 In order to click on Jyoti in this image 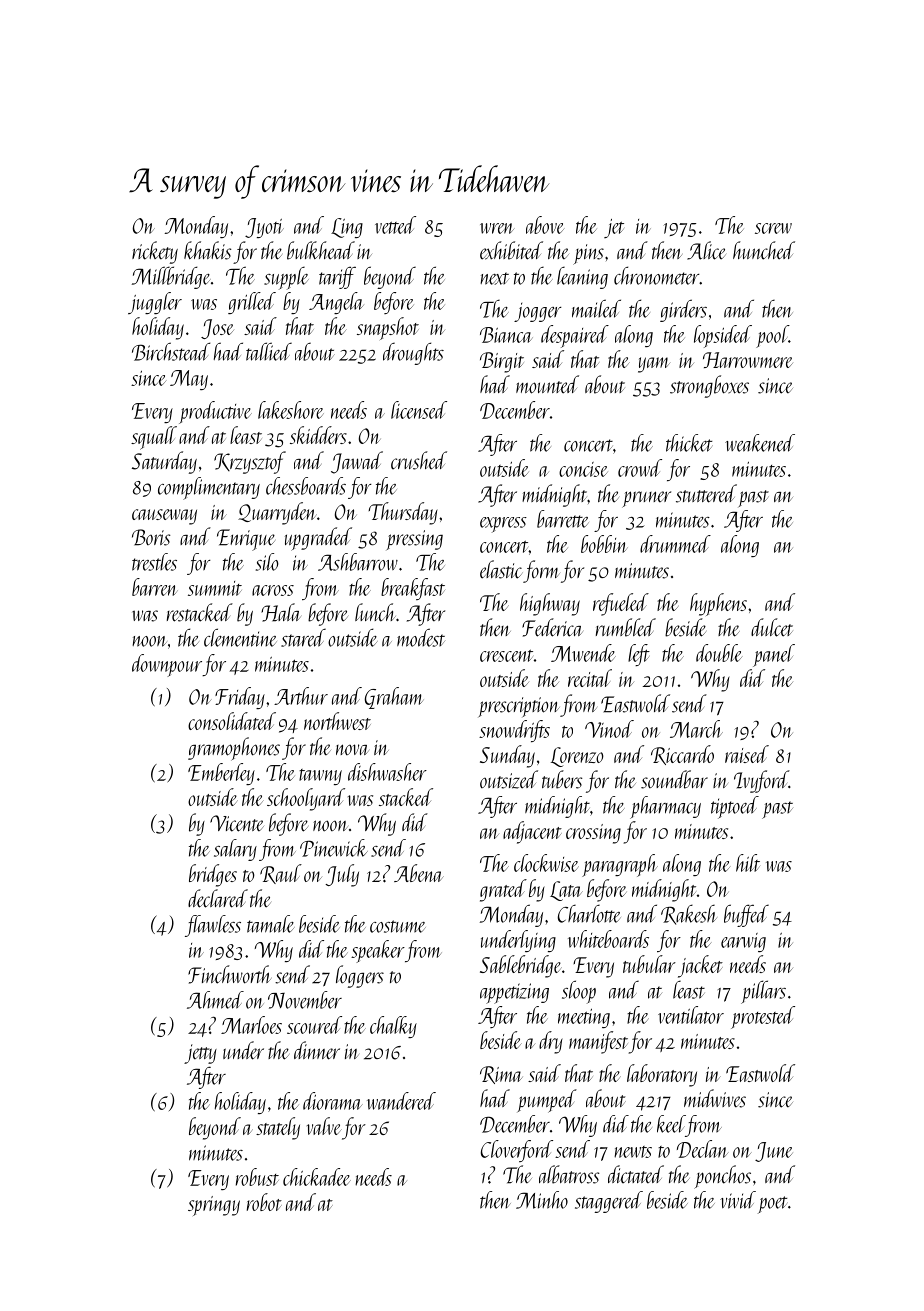, I will do `click(264, 228)`.
